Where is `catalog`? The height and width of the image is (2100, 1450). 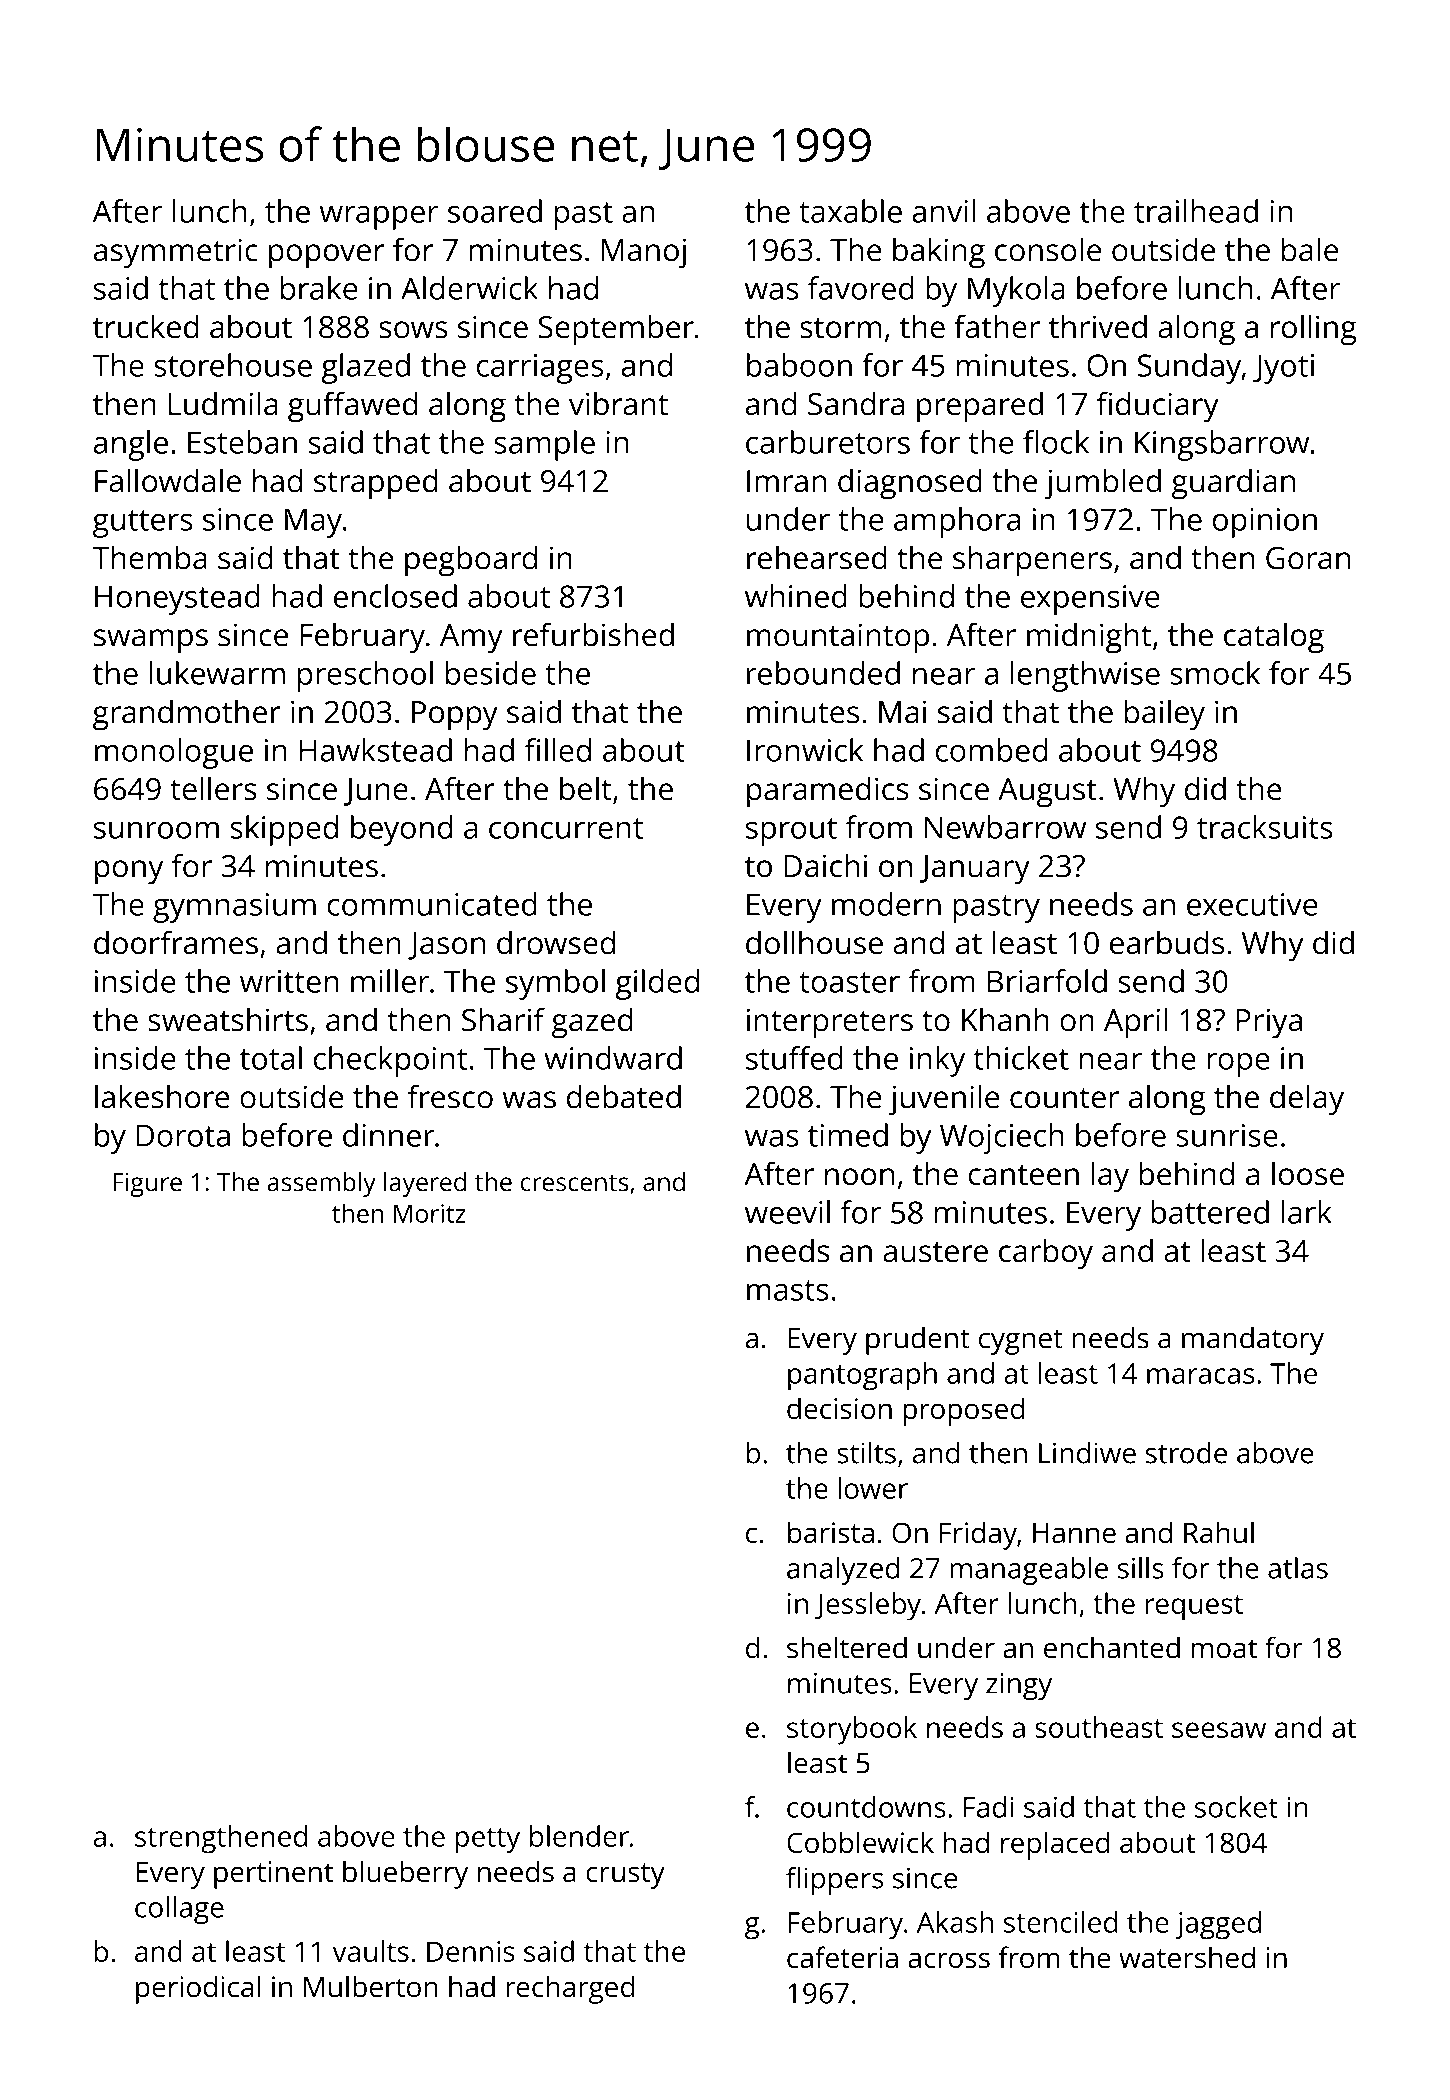
catalog is located at coordinates (1274, 638).
